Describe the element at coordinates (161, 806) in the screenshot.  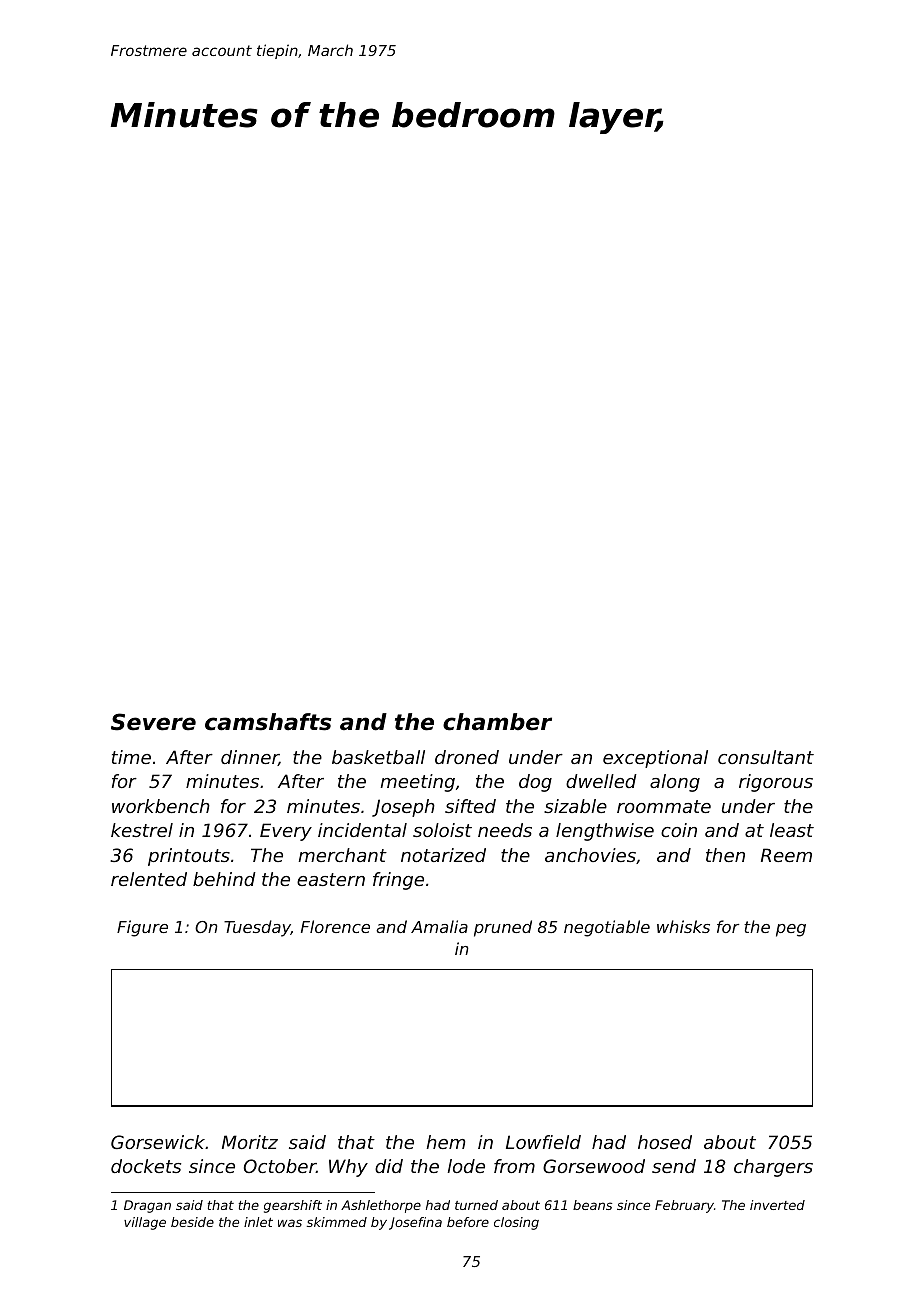
I see `workbench` at that location.
